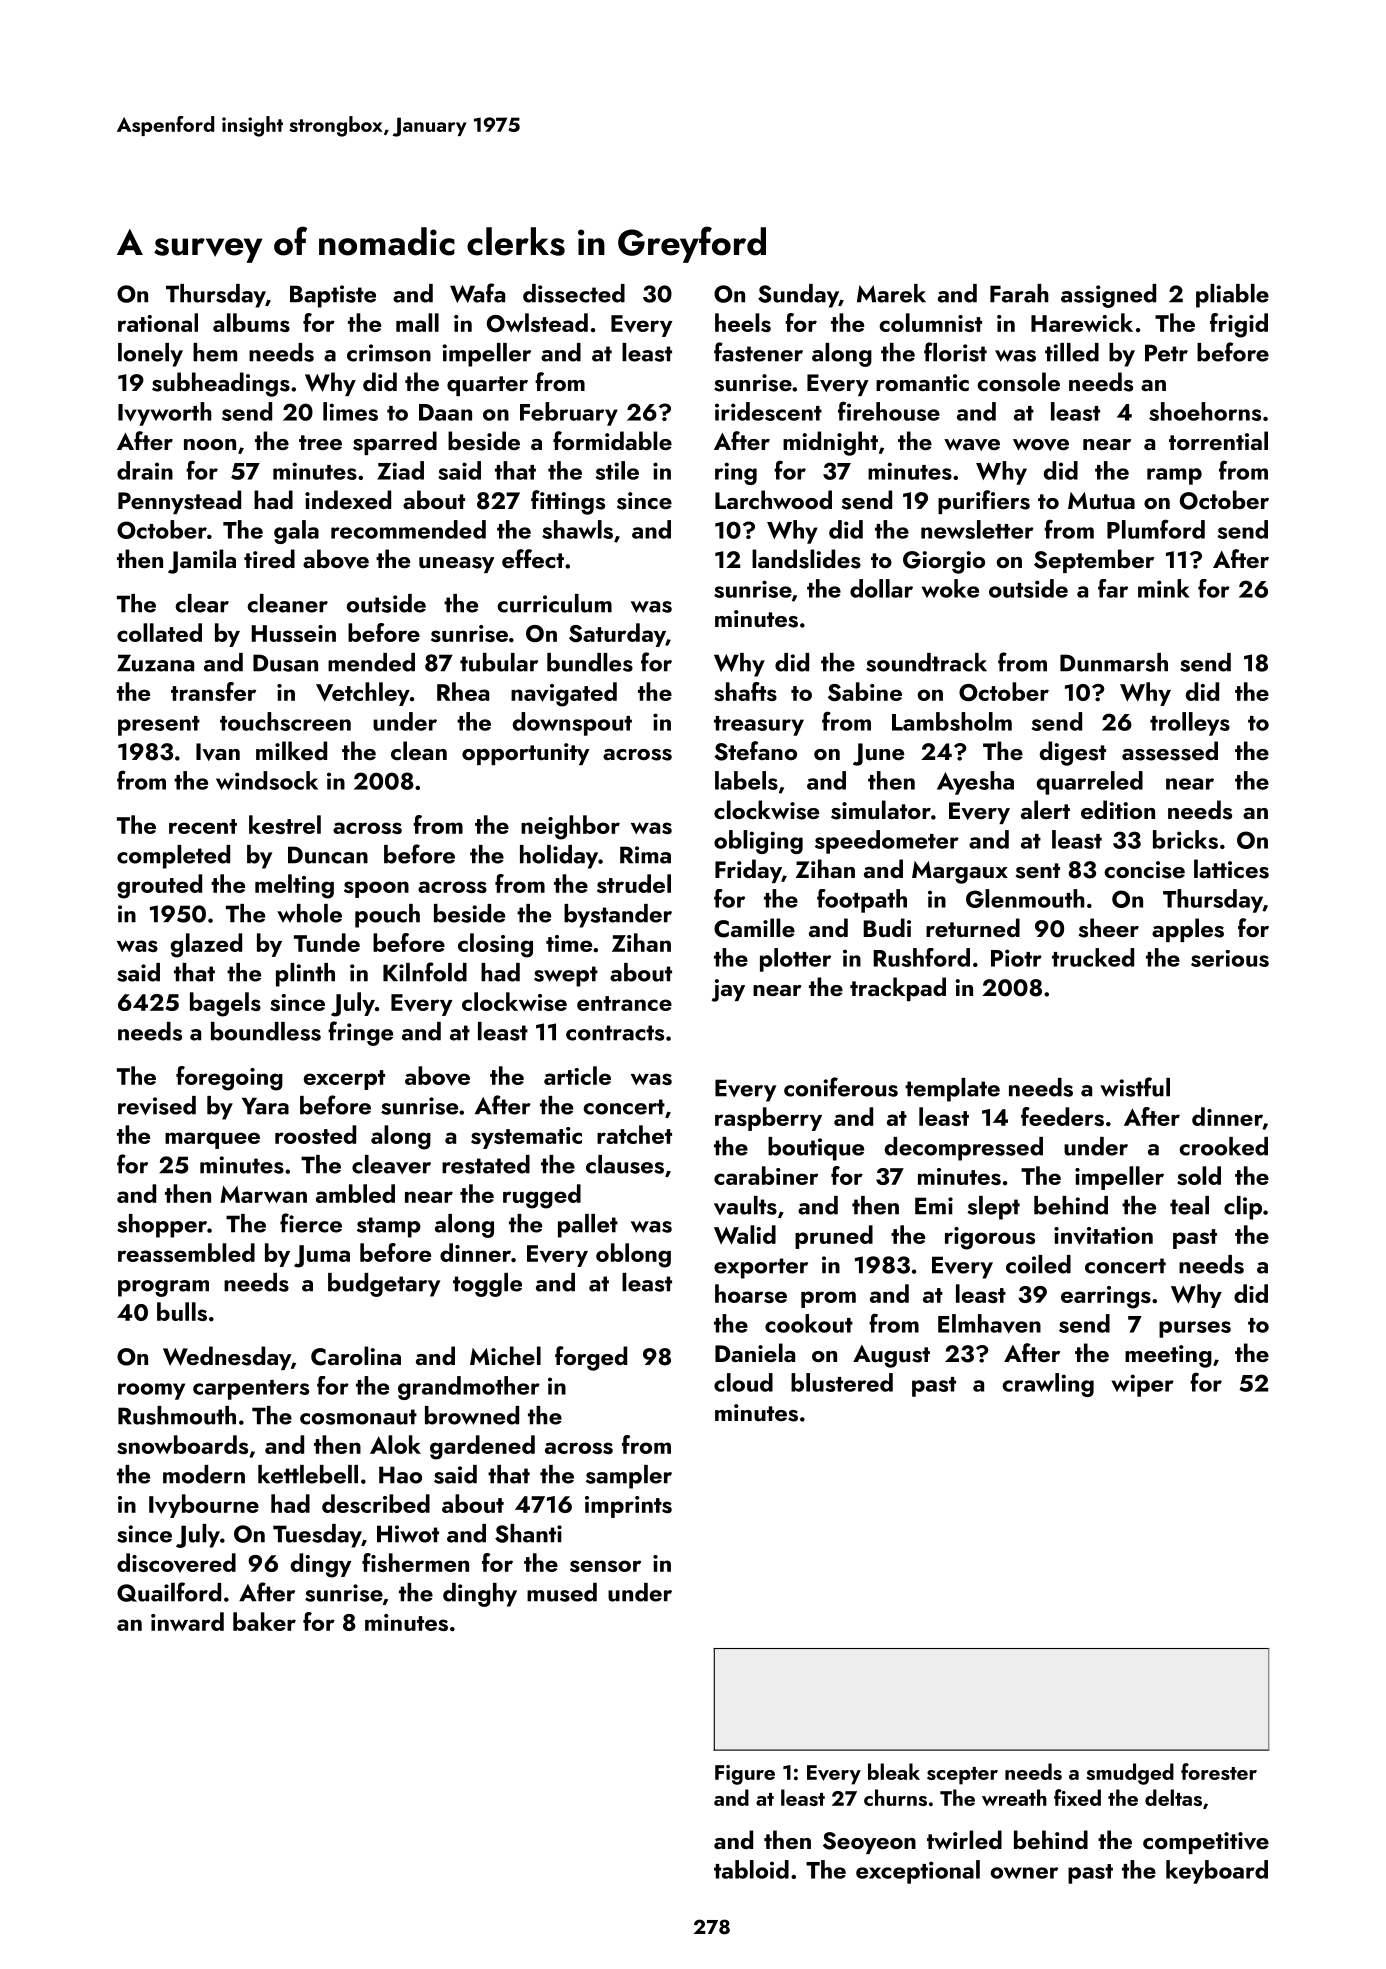  Describe the element at coordinates (158, 322) in the page. I see `rational` at that location.
